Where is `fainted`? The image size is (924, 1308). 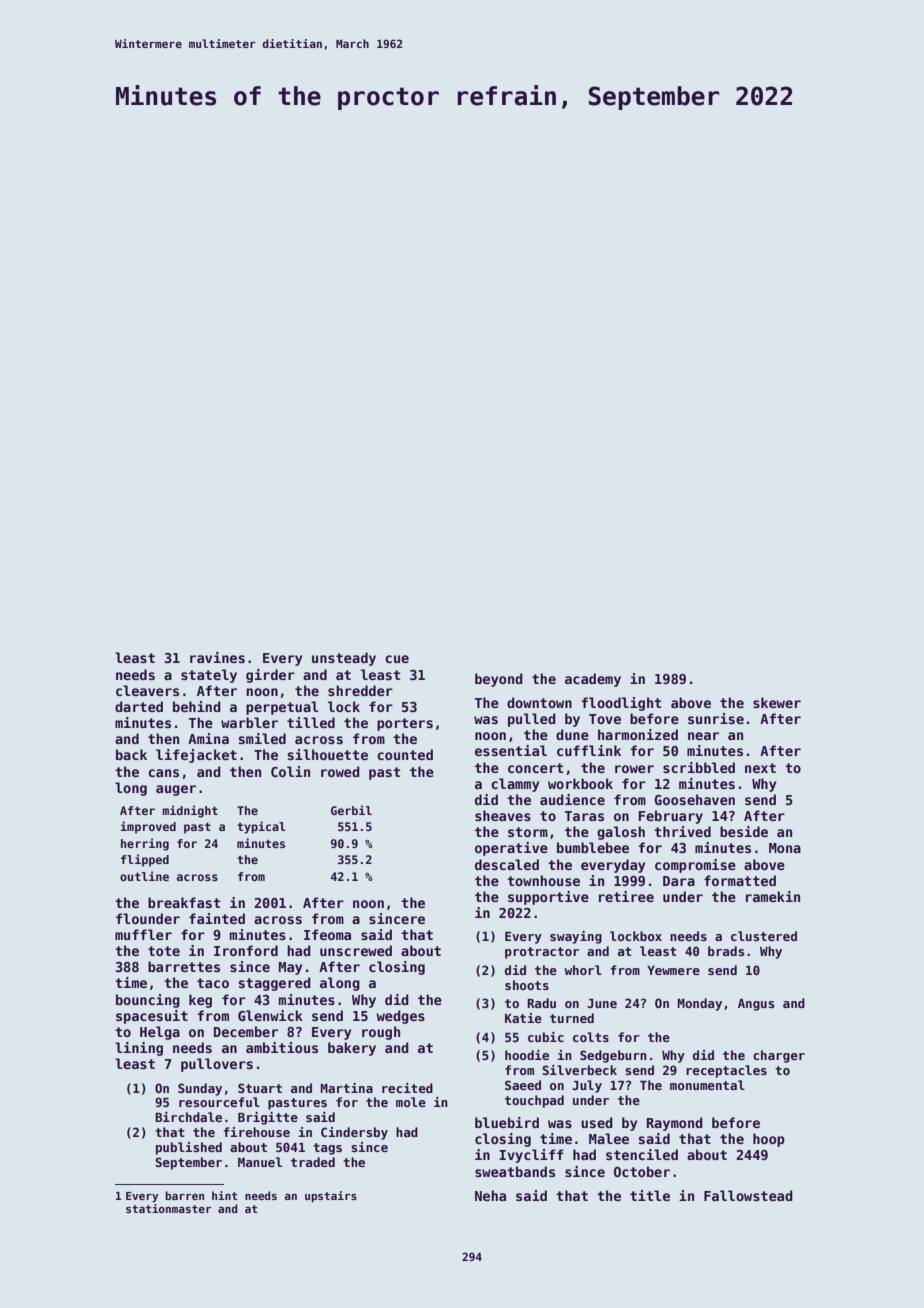
fainted is located at coordinates (217, 918).
